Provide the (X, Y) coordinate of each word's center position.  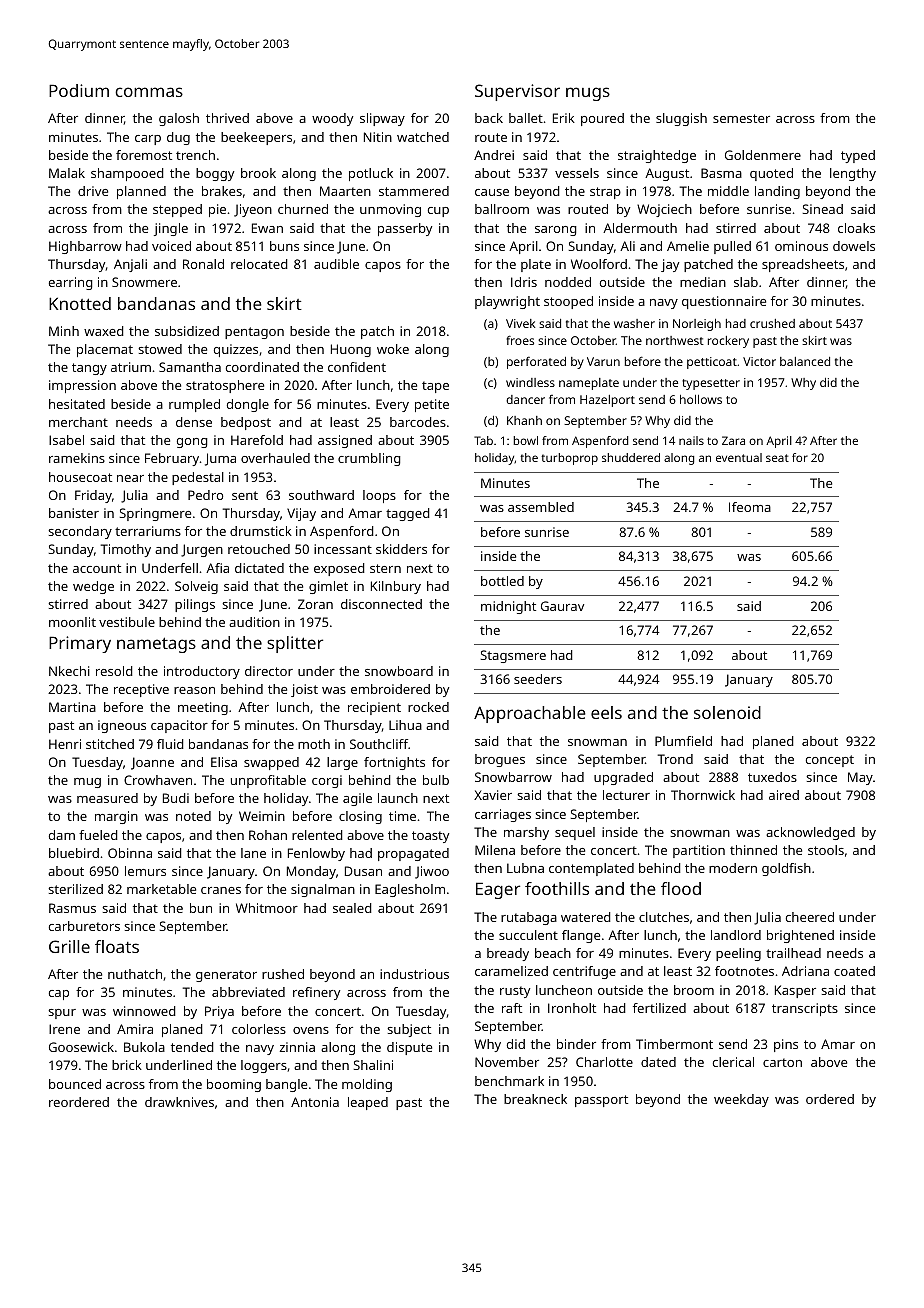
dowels (854, 246)
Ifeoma (750, 507)
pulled (732, 247)
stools (826, 850)
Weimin (262, 816)
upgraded (623, 778)
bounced (75, 1084)
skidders (401, 549)
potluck (371, 174)
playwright (507, 302)
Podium (79, 90)
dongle (248, 405)
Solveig (196, 587)
